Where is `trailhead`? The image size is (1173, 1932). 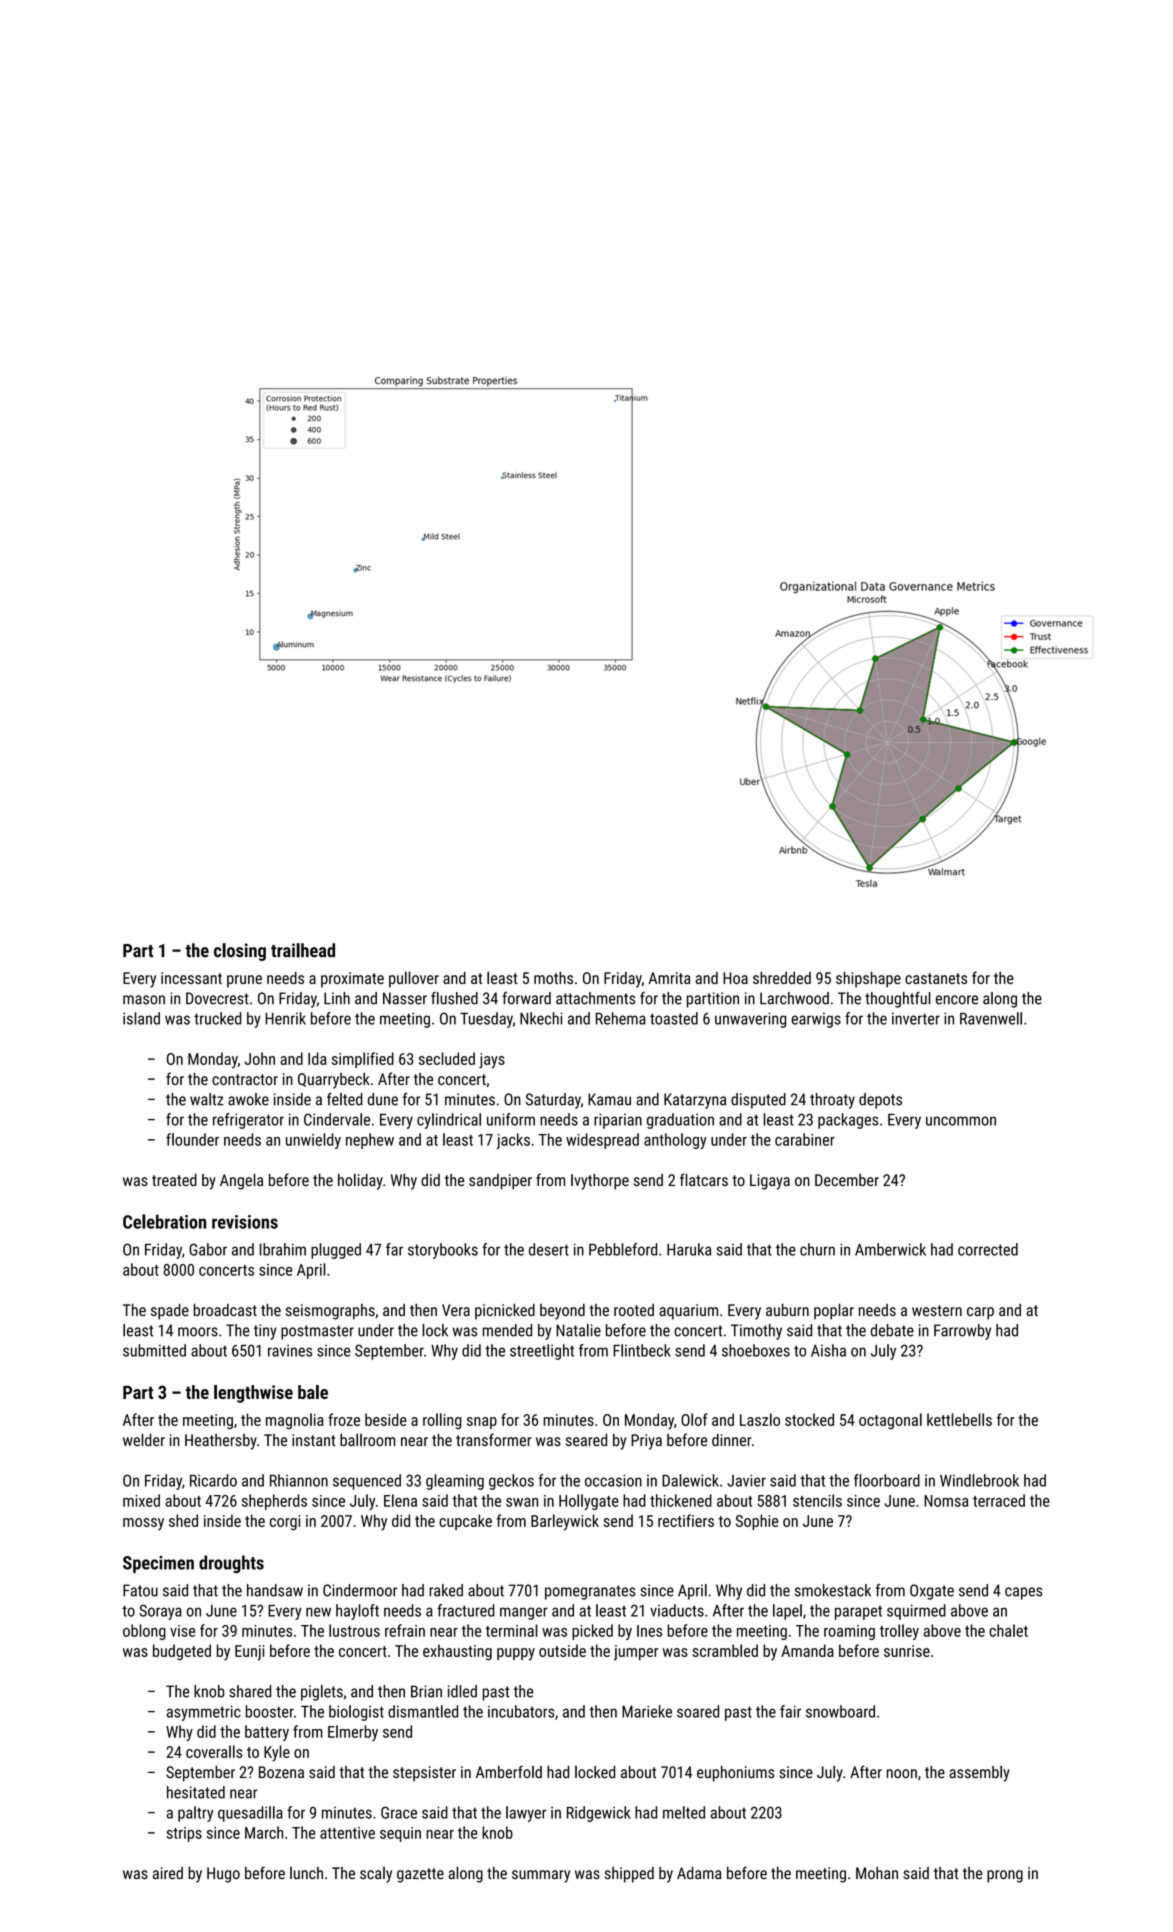 trailhead is located at coordinates (303, 950).
